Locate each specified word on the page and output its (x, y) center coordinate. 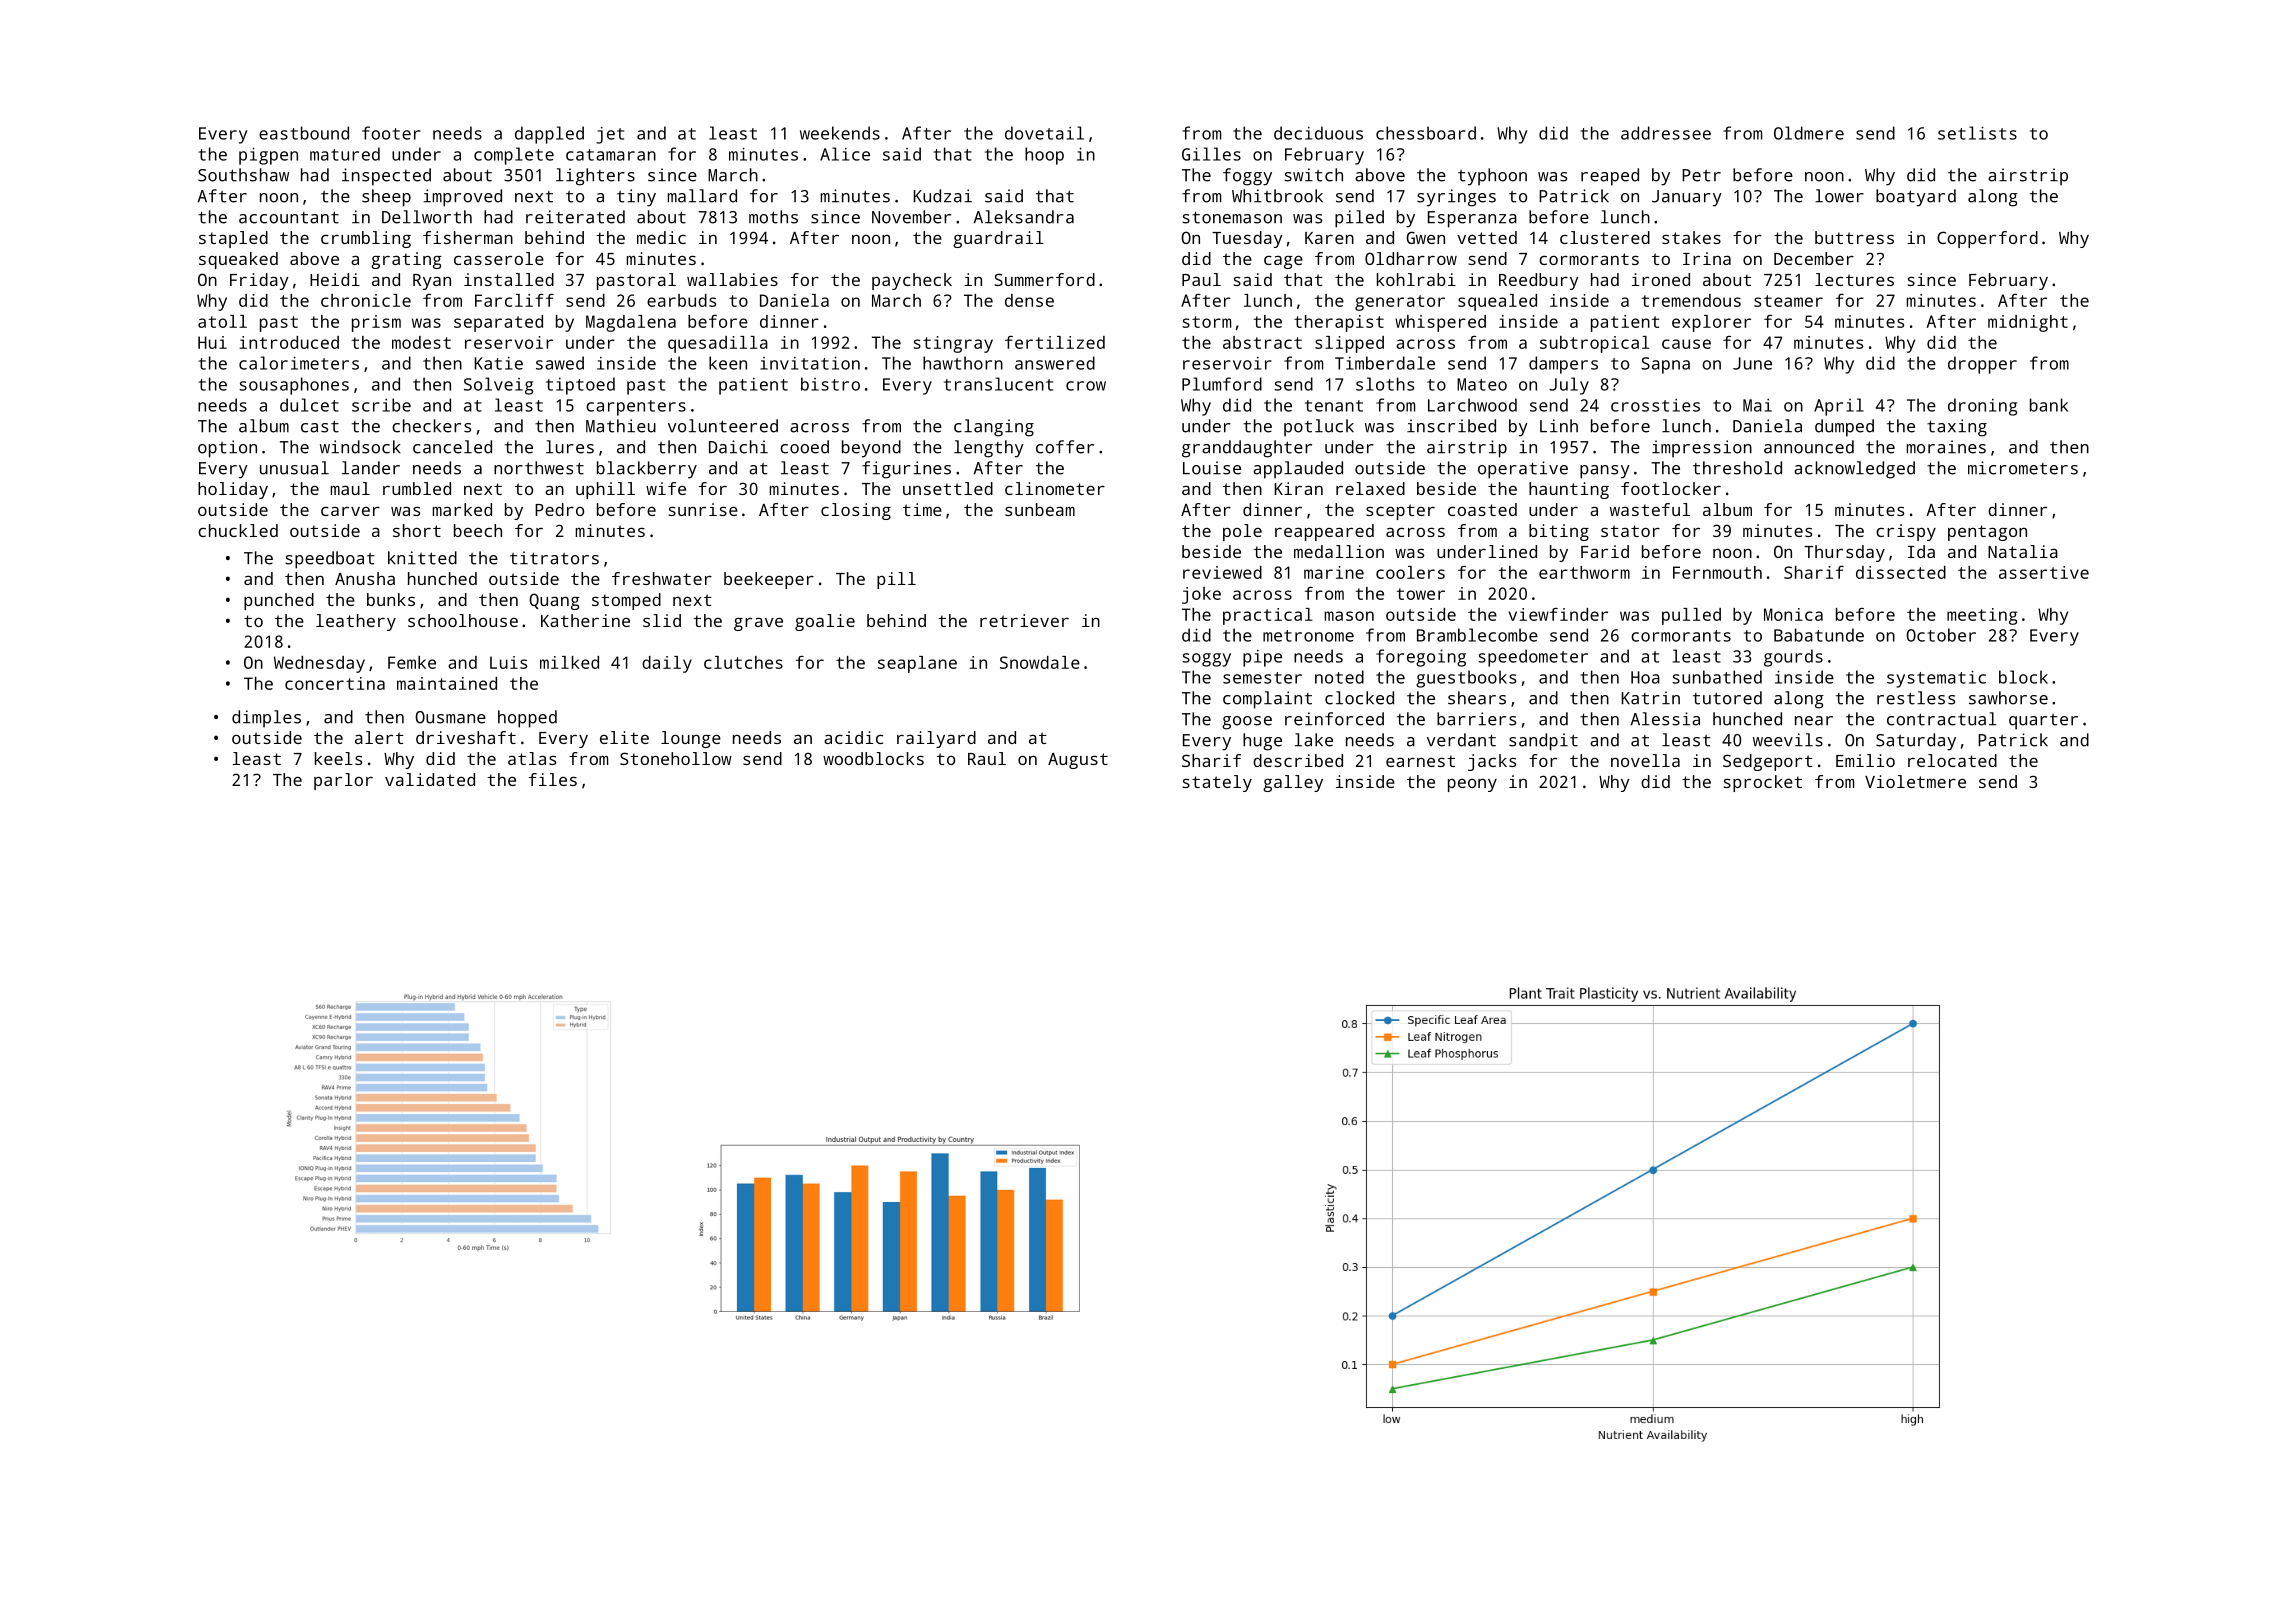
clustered (1605, 237)
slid (662, 620)
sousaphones (294, 386)
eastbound (304, 133)
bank (2049, 405)
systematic (1936, 679)
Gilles (1211, 154)
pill (896, 580)
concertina (335, 683)
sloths (1385, 384)
